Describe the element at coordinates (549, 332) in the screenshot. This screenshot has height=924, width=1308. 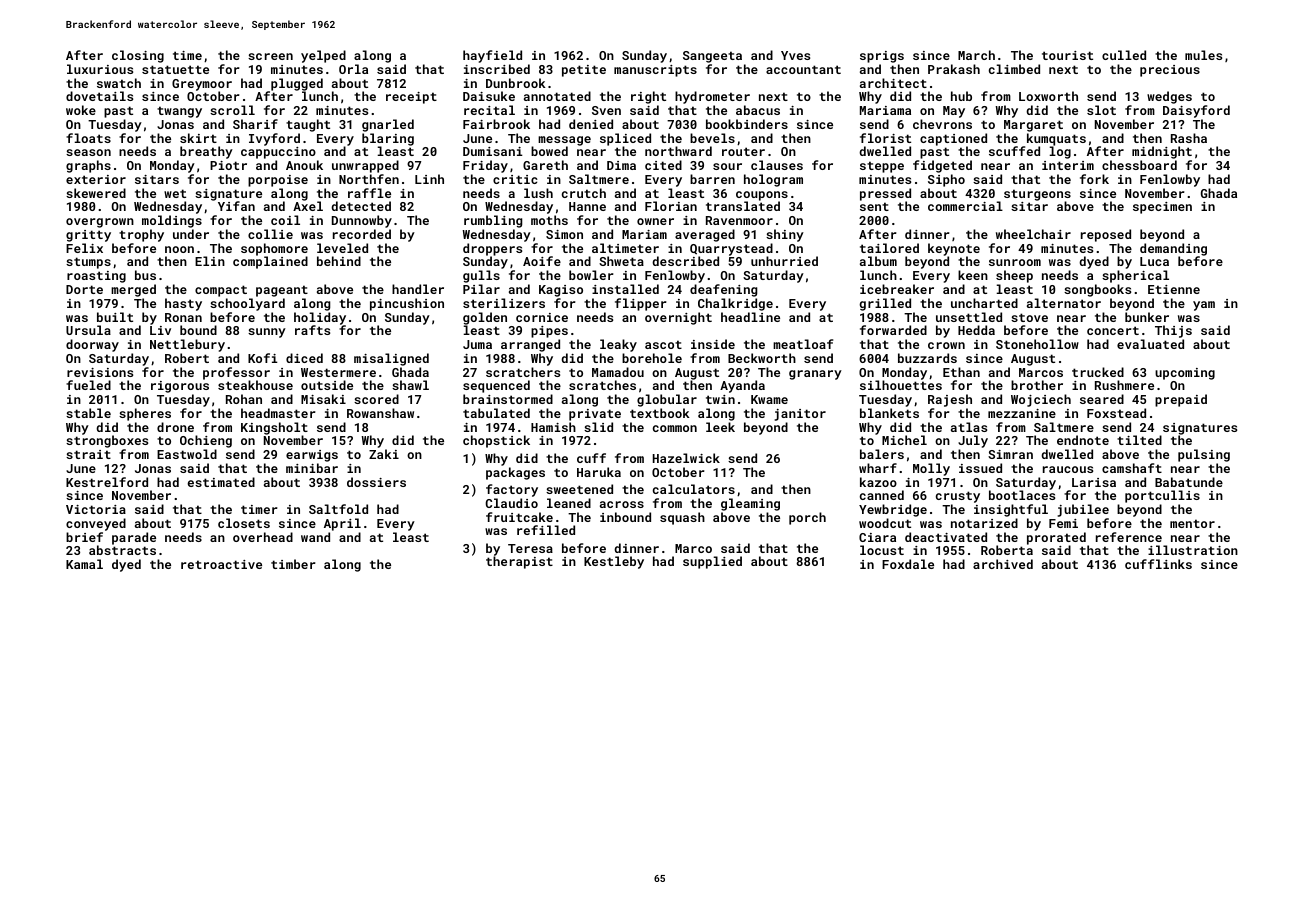
I see `pipes` at that location.
